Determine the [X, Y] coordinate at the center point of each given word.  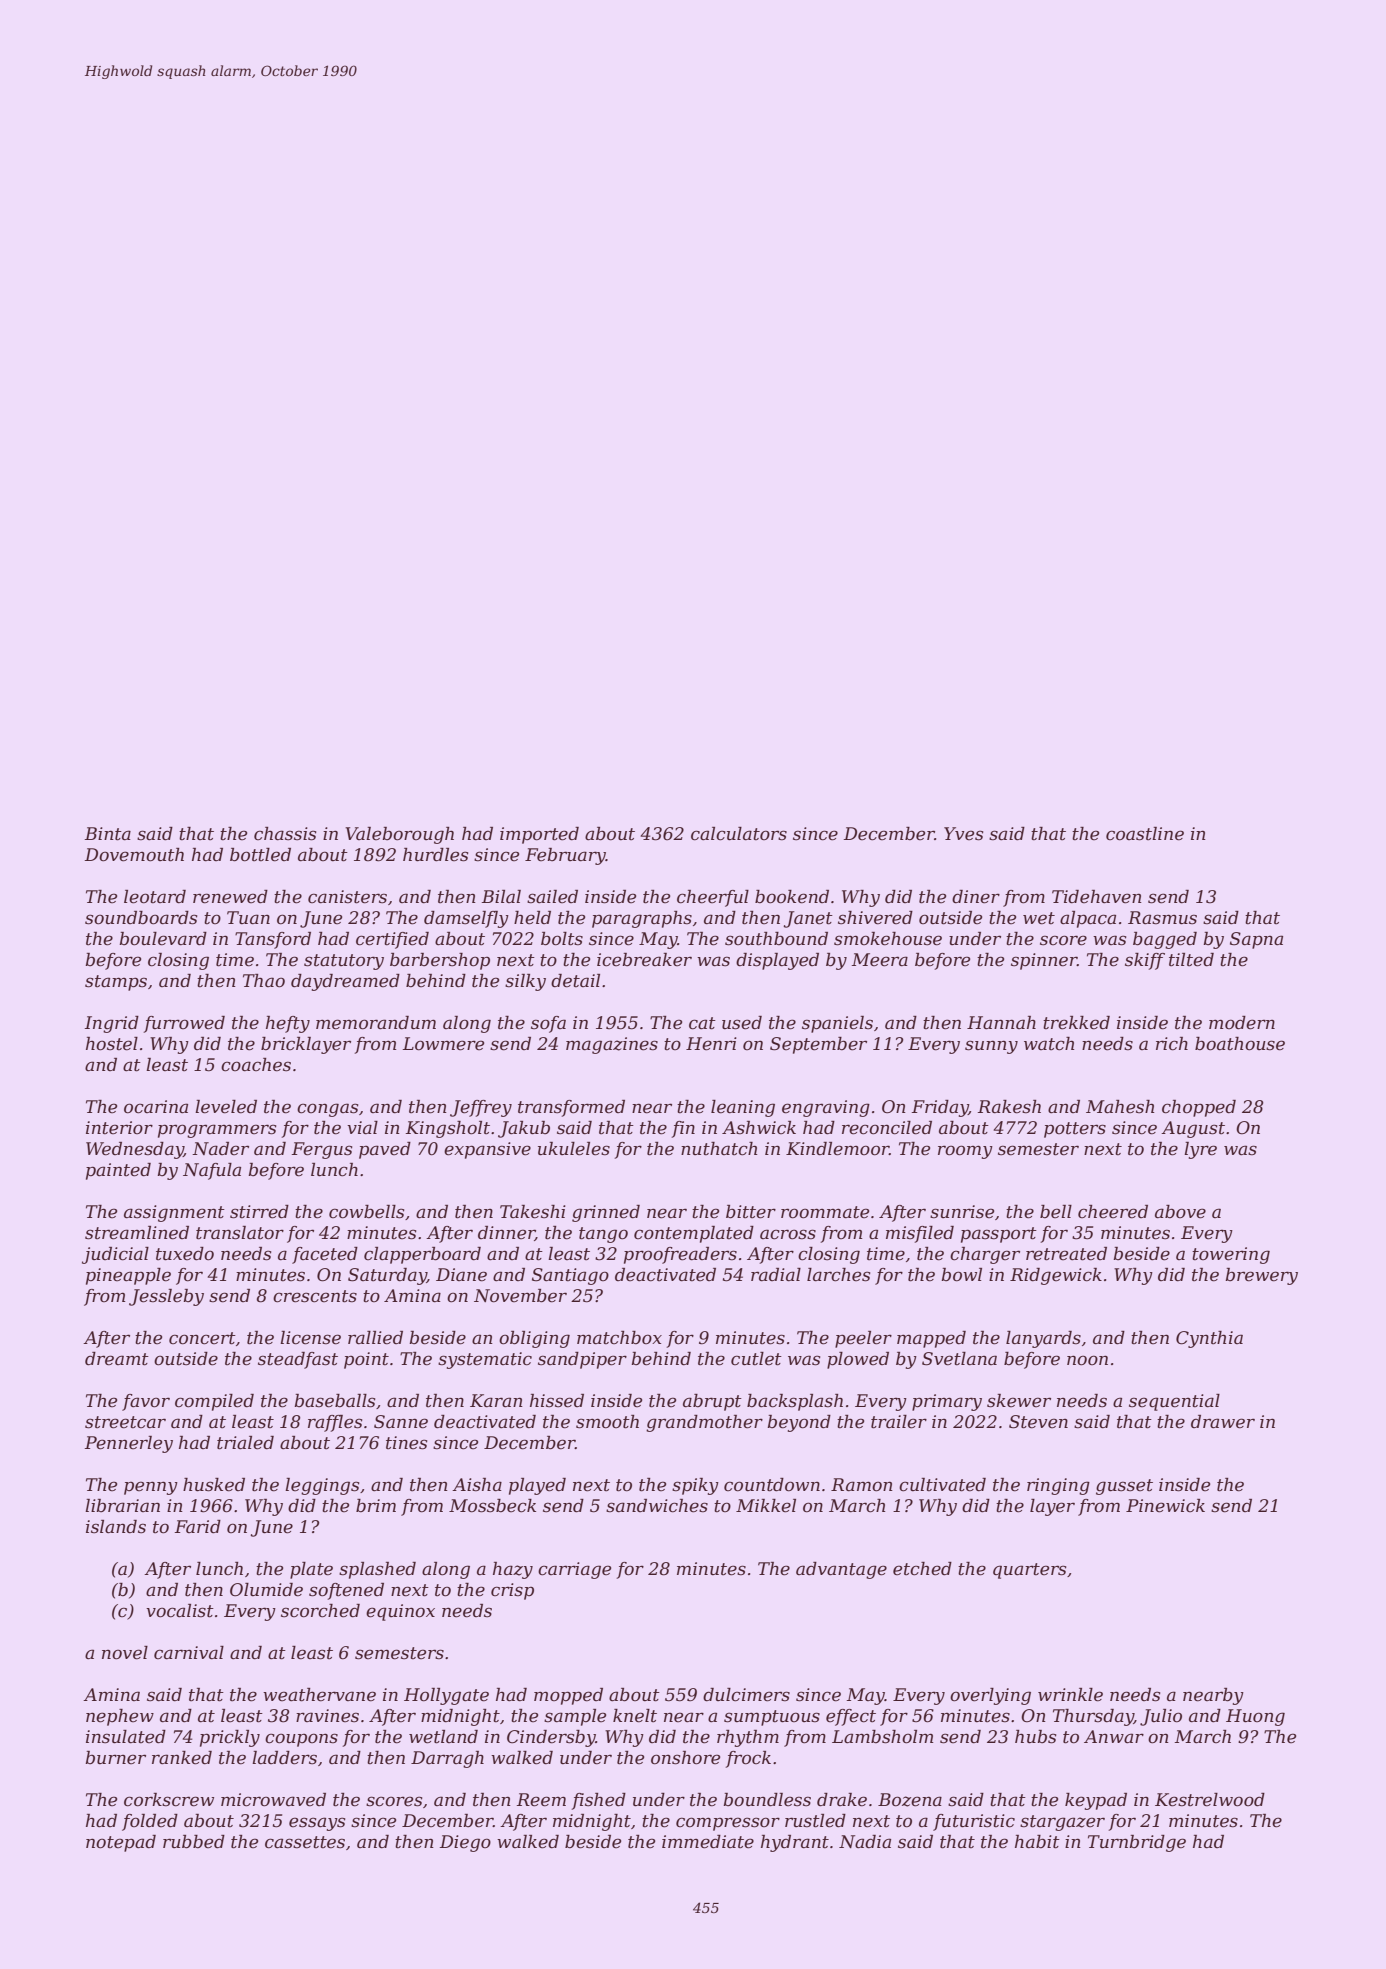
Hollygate [446, 1696]
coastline [1145, 834]
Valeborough [399, 835]
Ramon [862, 1485]
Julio [1161, 1717]
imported [539, 835]
